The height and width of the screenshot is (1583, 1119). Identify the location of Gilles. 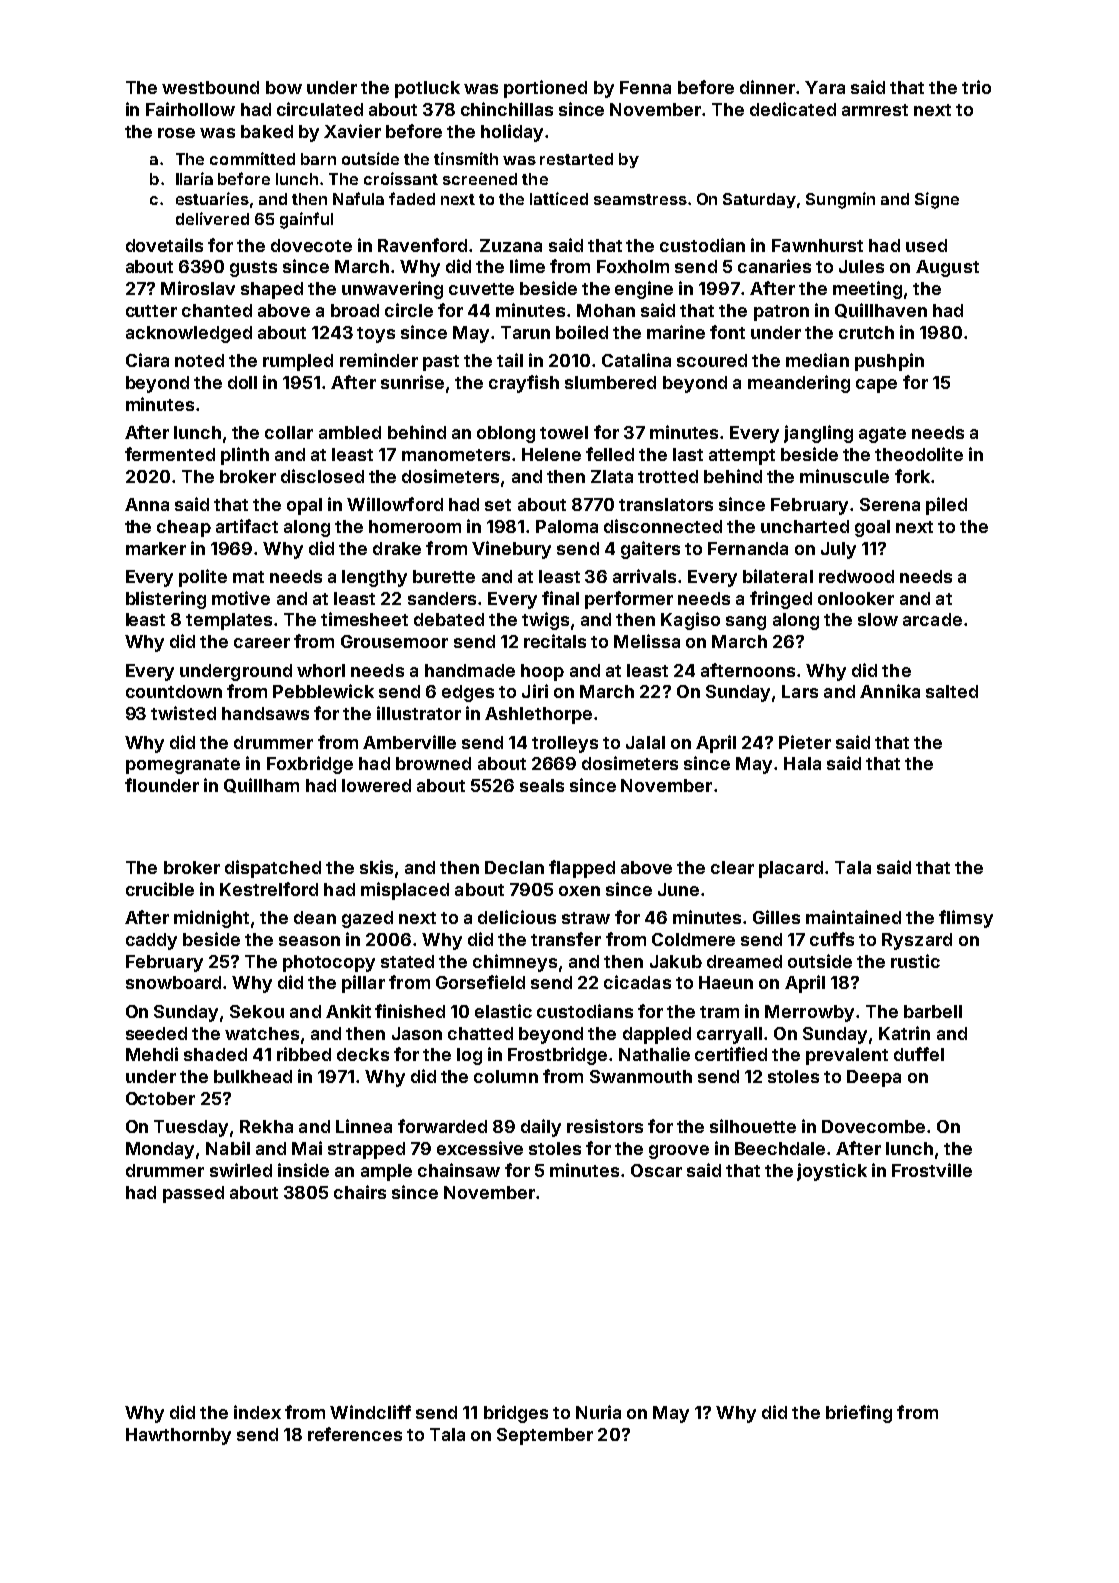
(776, 917).
